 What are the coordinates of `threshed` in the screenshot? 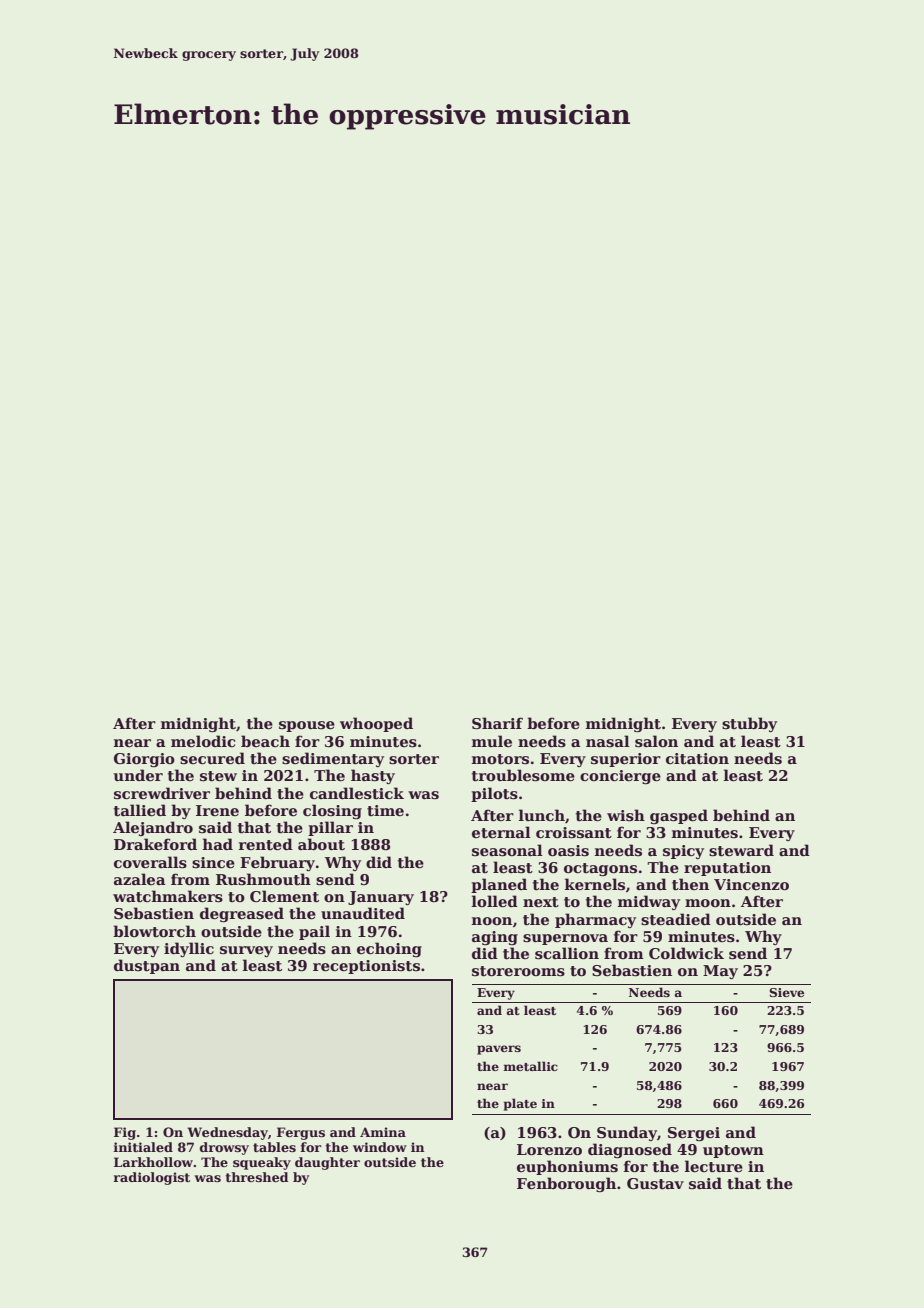 It's located at (257, 1177).
